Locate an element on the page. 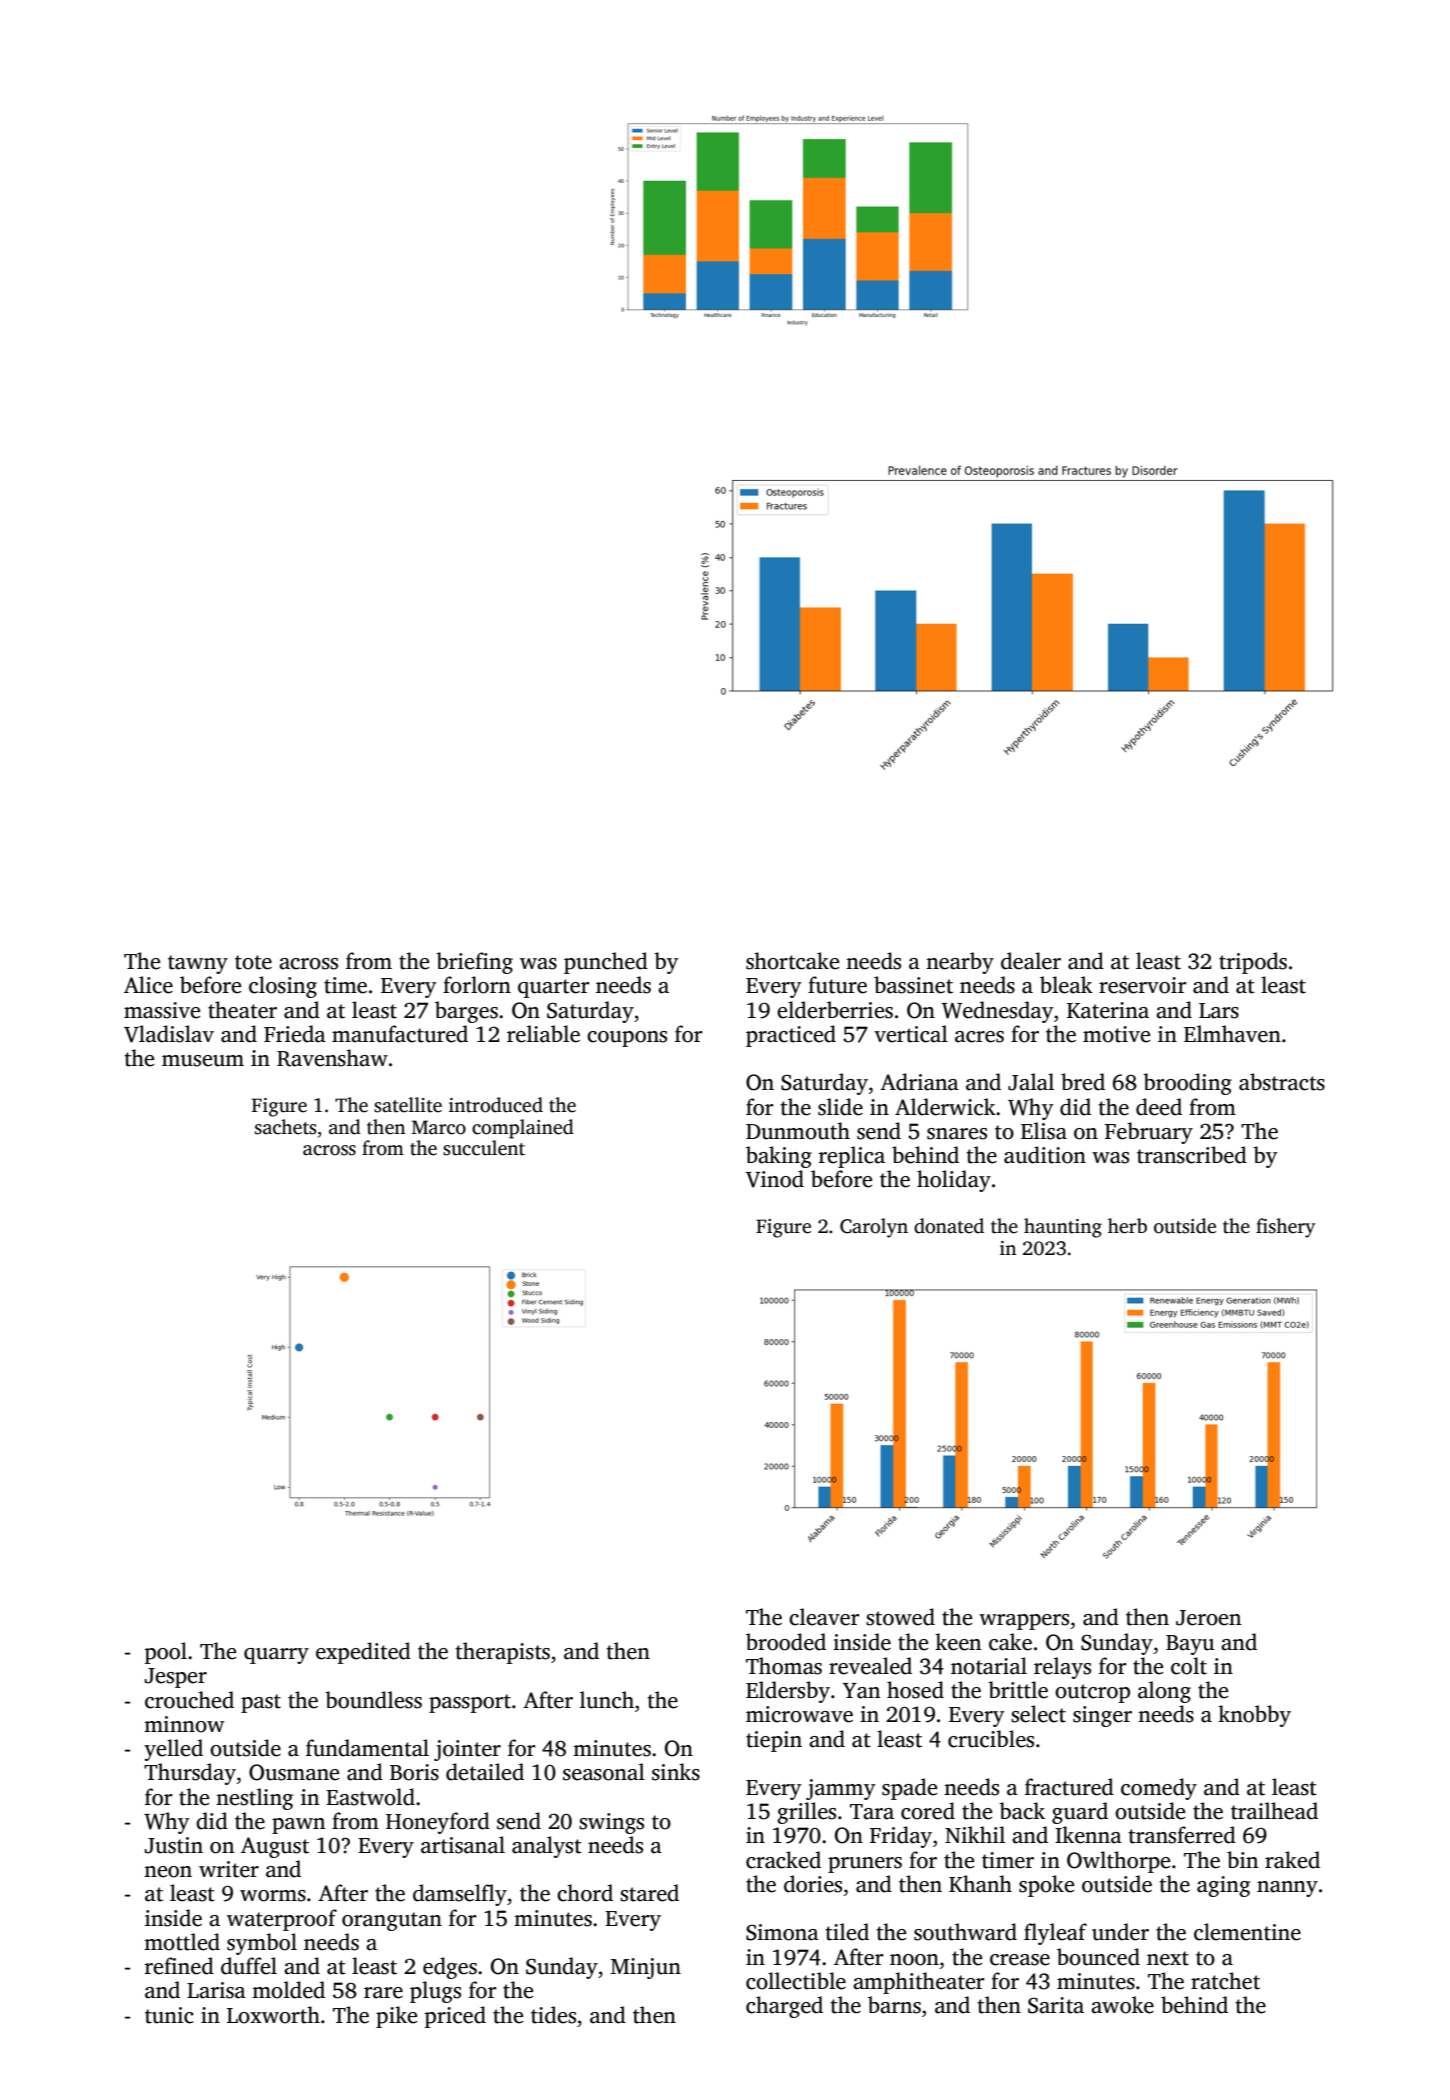 This document has width=1450, height=2100. elderberries is located at coordinates (835, 1010).
